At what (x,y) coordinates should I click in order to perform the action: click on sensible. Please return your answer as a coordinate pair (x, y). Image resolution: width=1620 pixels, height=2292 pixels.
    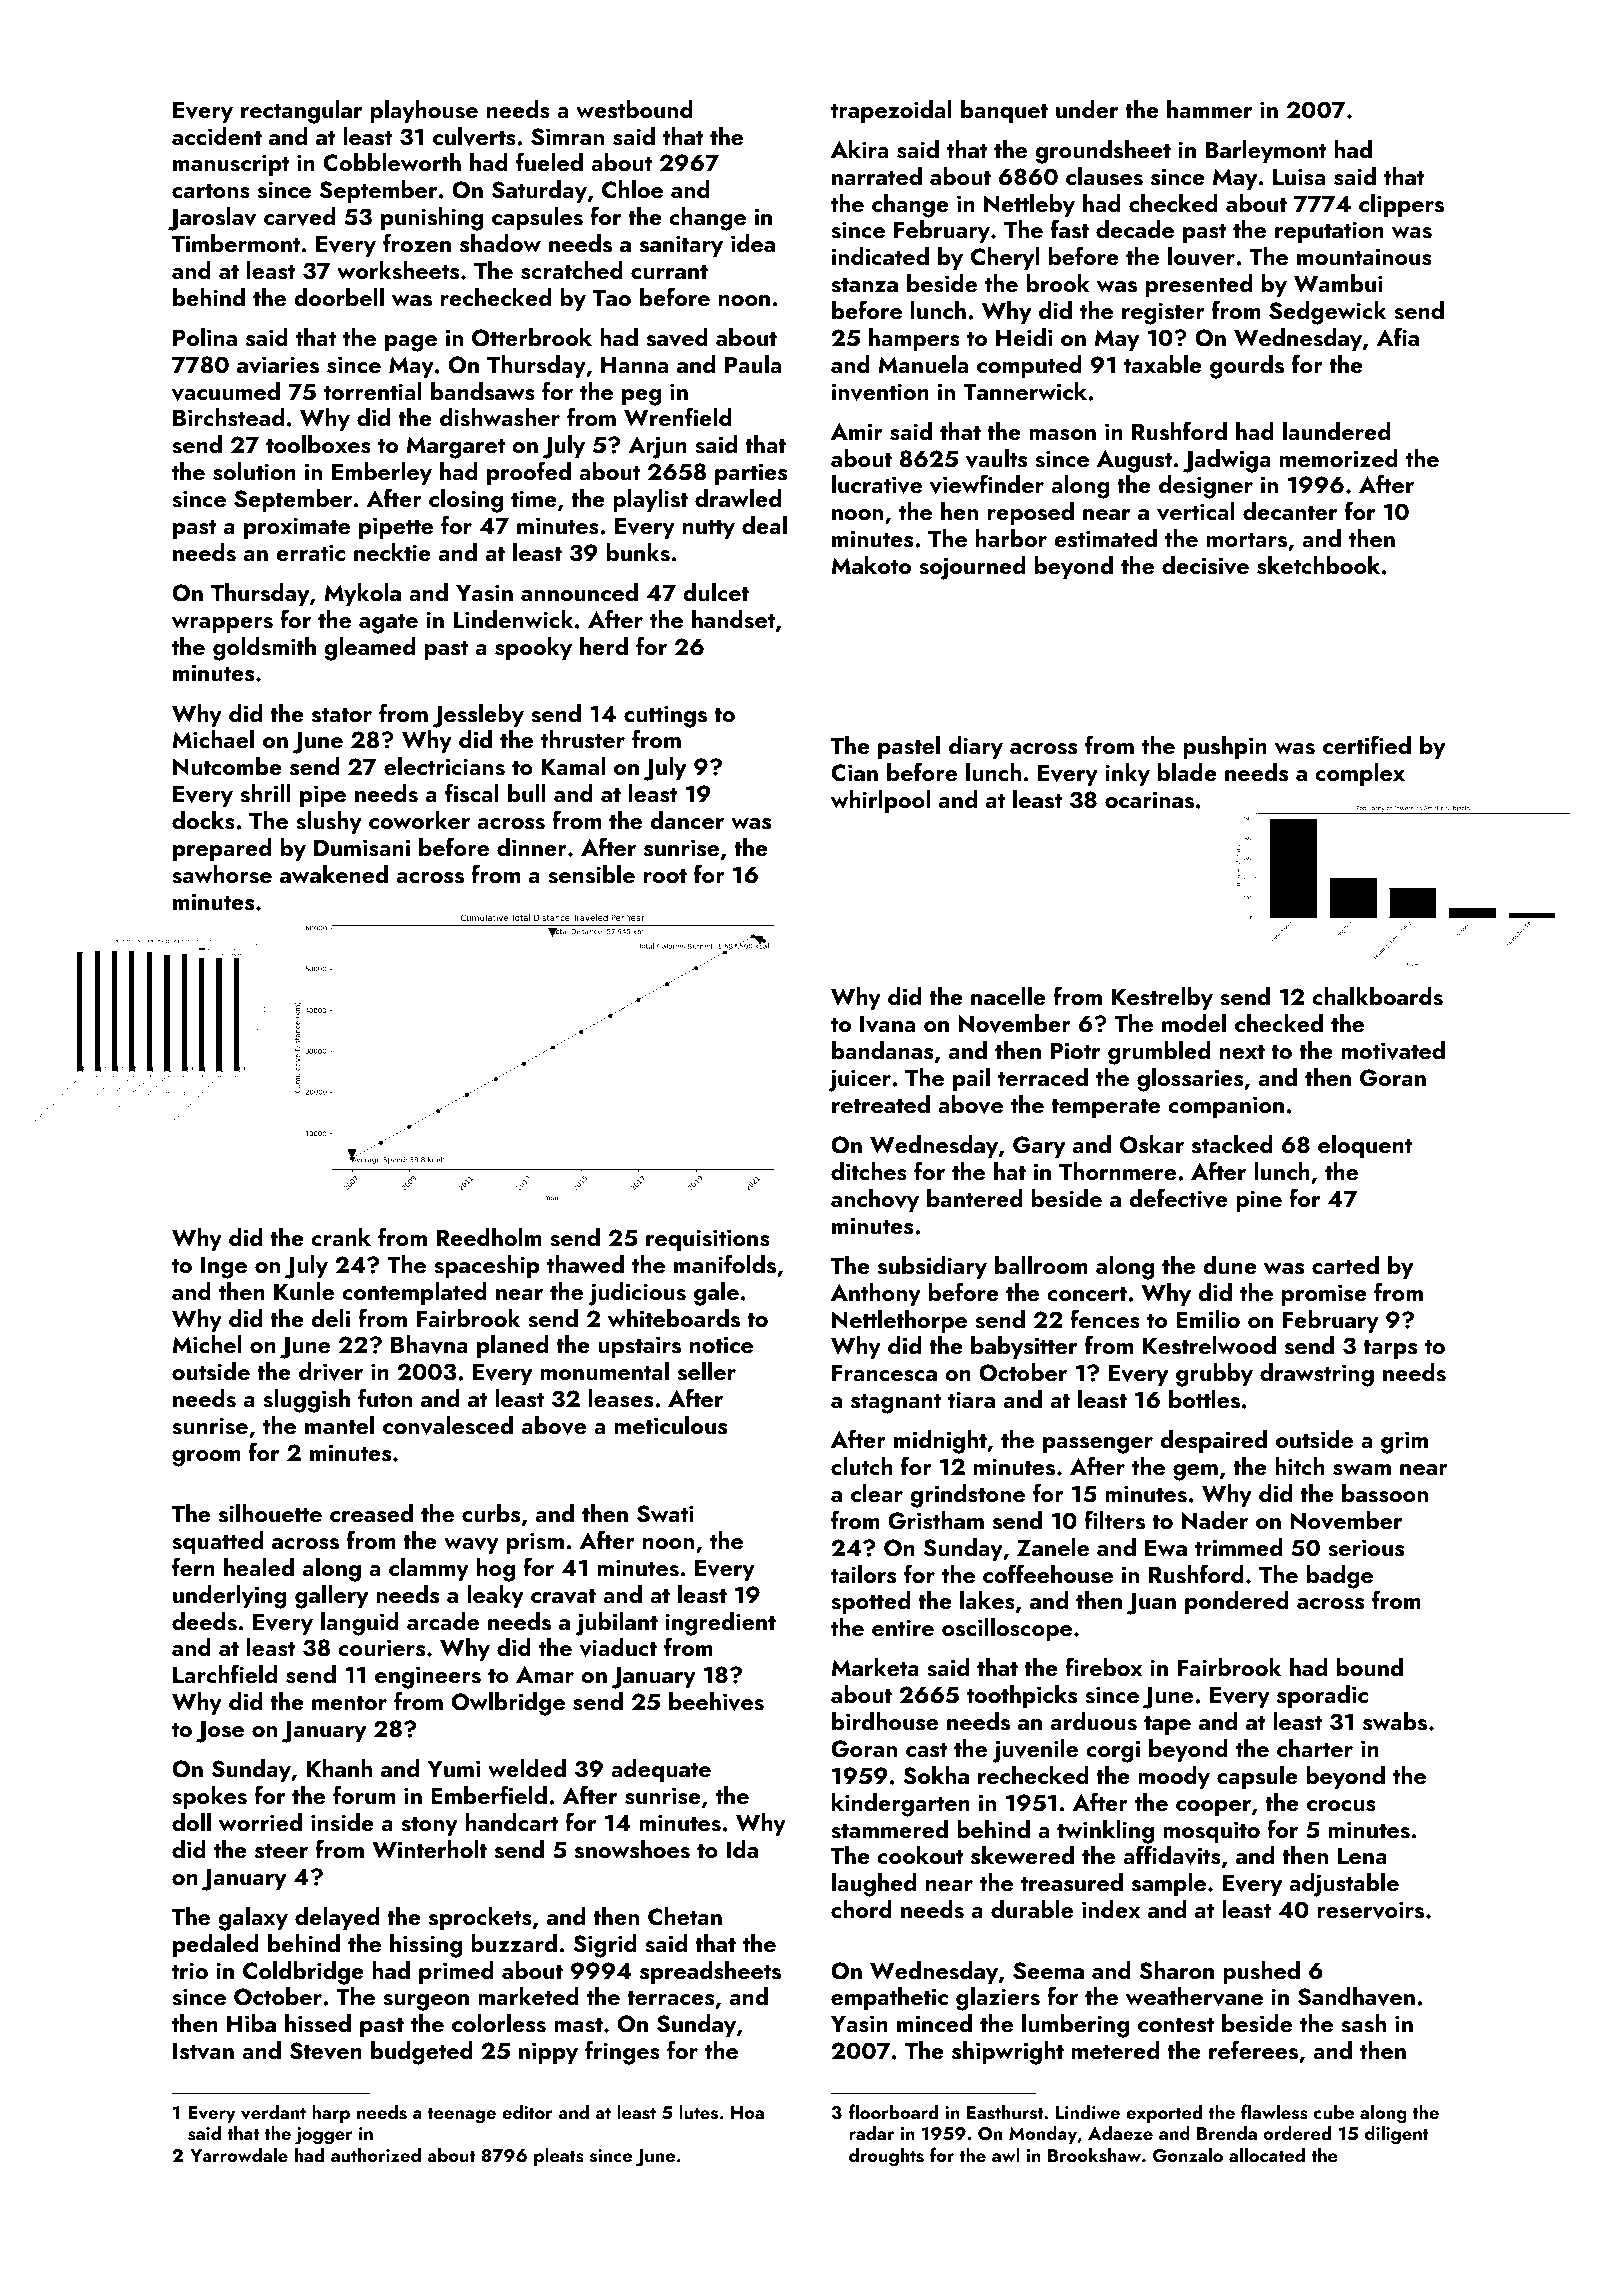
    Looking at the image, I should click on (591, 874).
